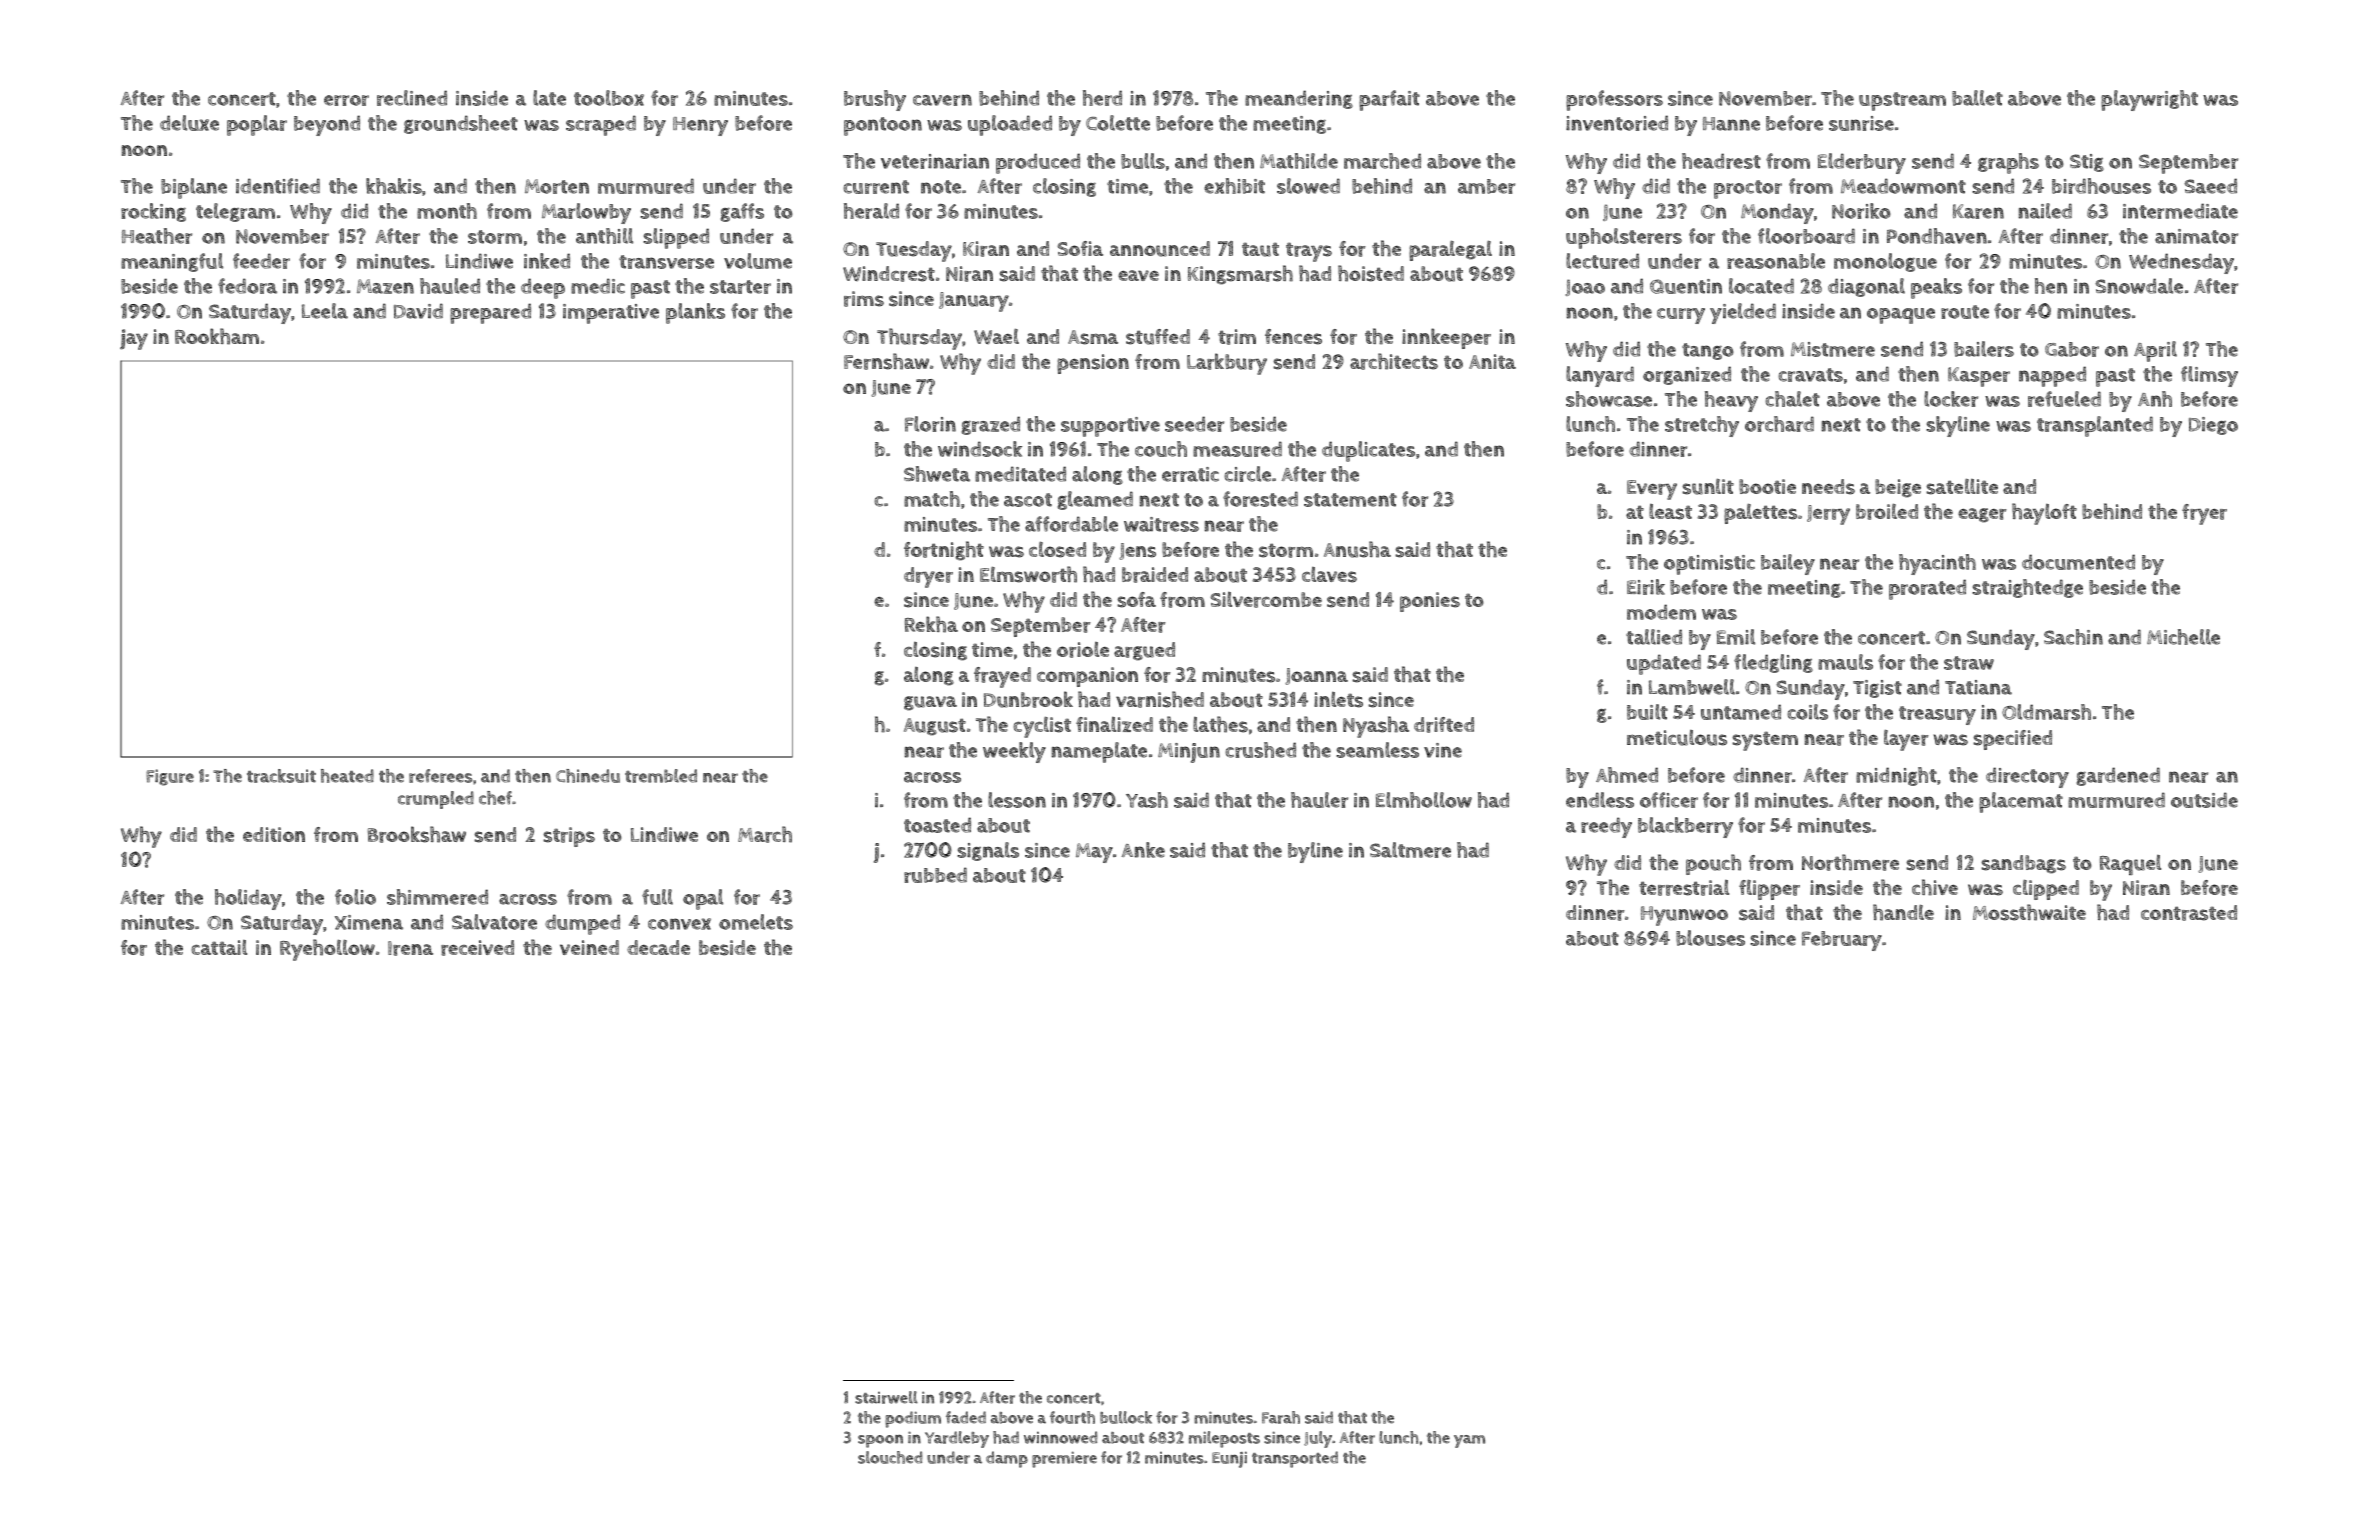 The image size is (2359, 1526). I want to click on handle, so click(1903, 912).
